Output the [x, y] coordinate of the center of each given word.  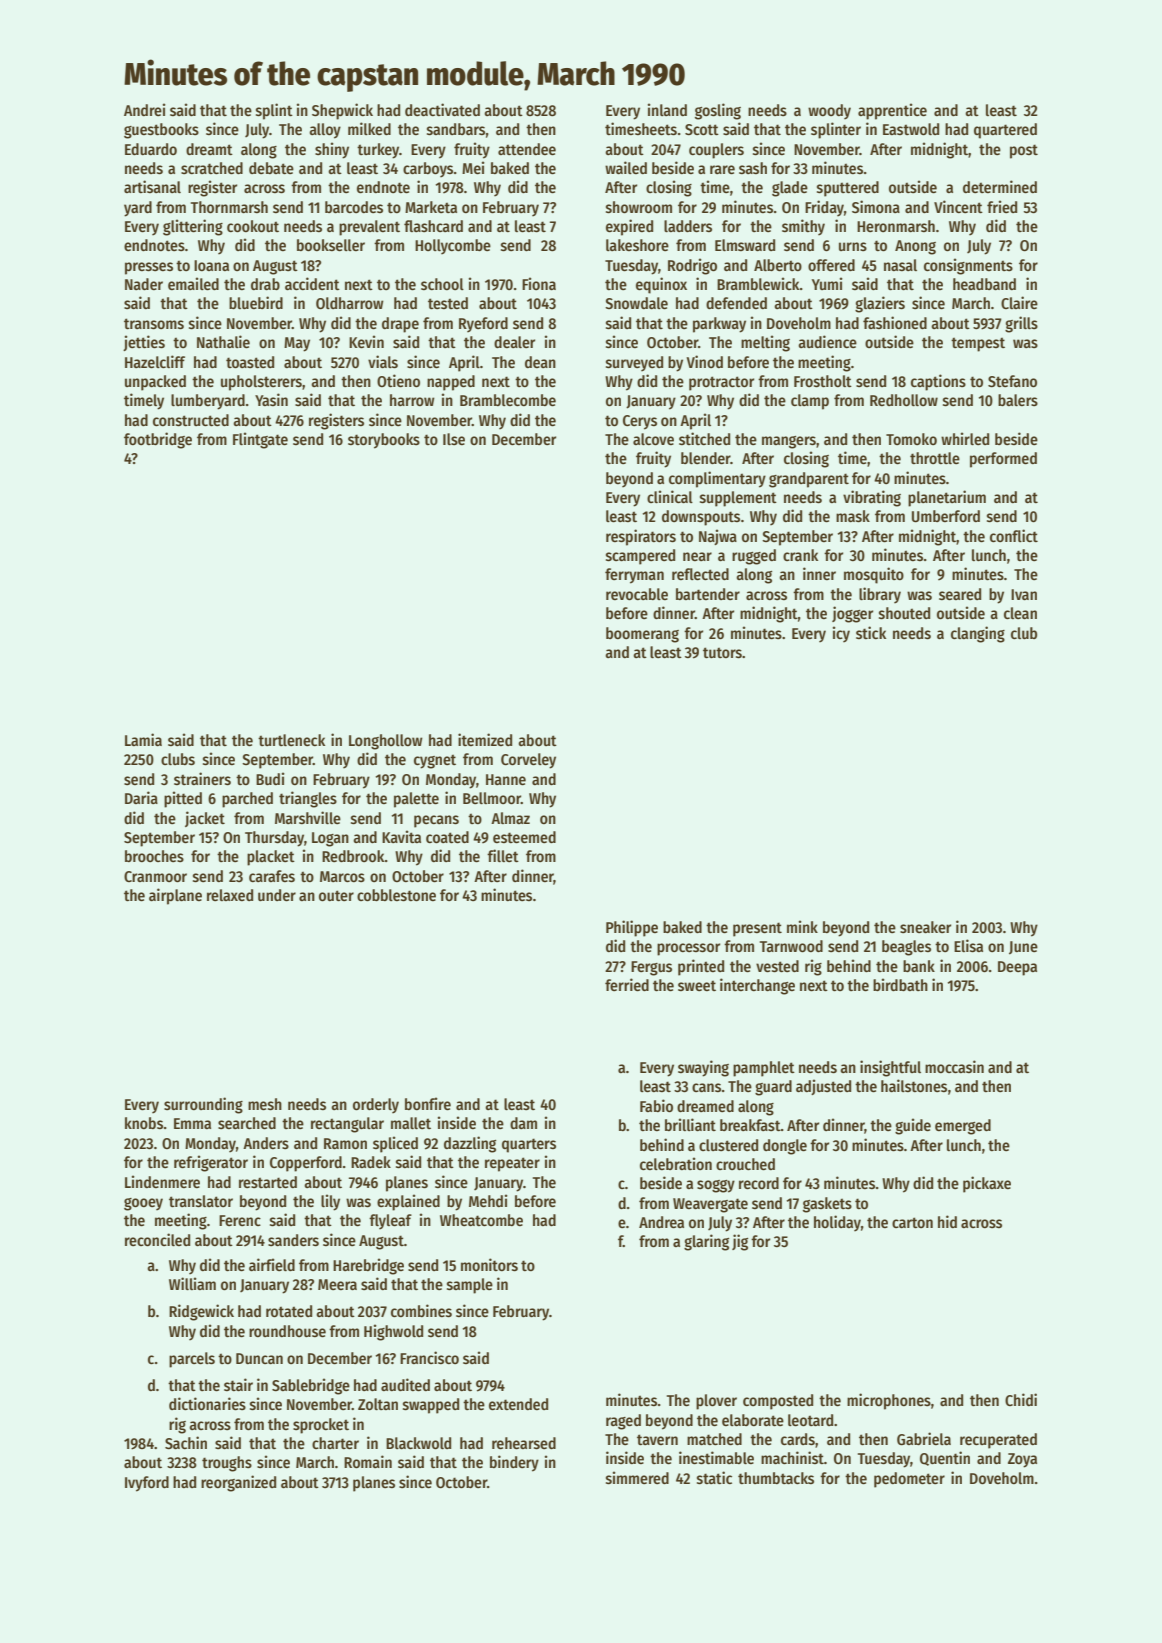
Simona [876, 207]
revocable [637, 594]
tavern [657, 1439]
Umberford [946, 516]
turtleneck [291, 740]
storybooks [384, 441]
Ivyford [147, 1484]
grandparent [809, 480]
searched [247, 1123]
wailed [626, 167]
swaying [703, 1068]
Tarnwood [791, 946]
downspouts [701, 518]
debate [271, 168]
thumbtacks [776, 1478]
